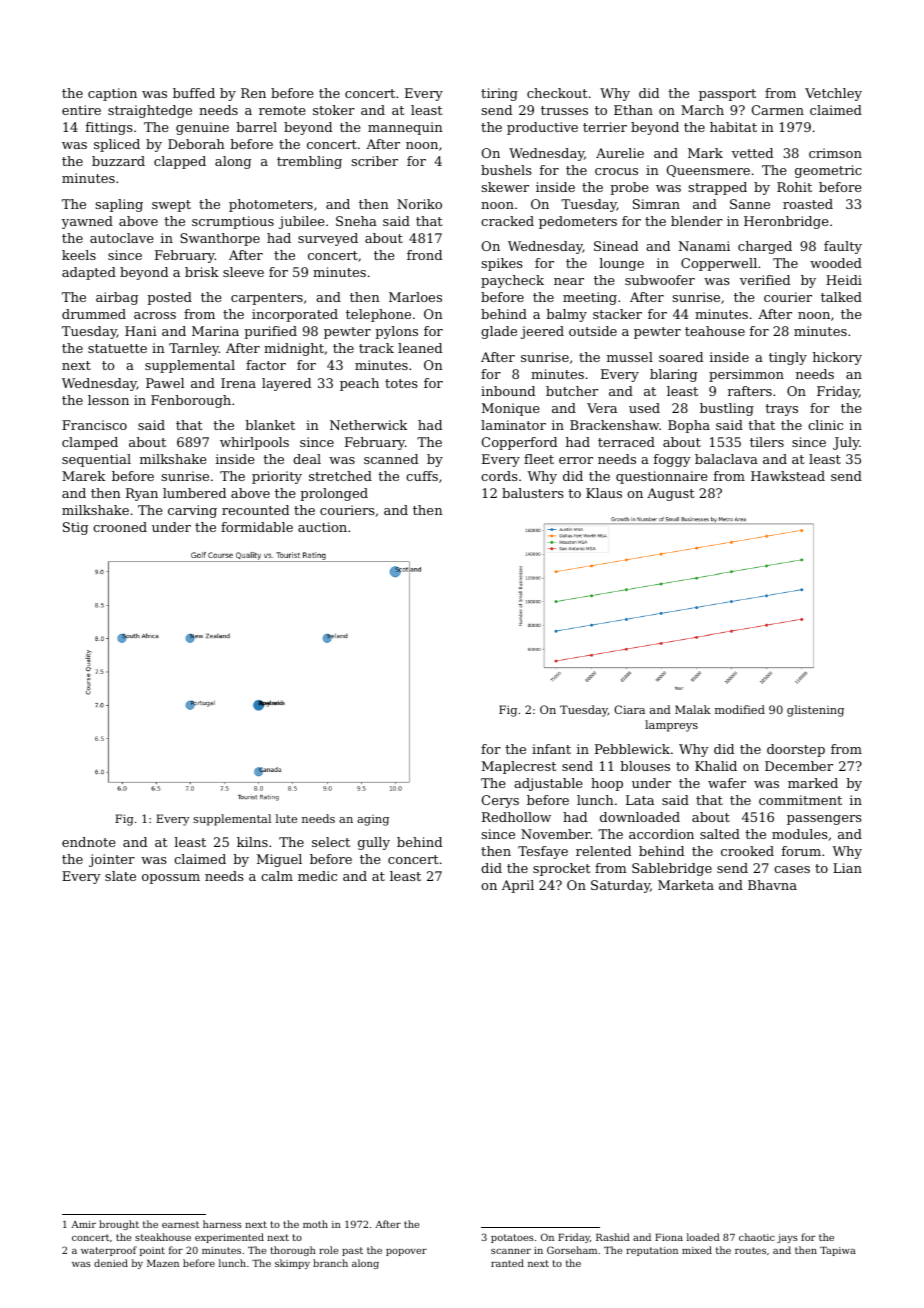  Describe the element at coordinates (192, 511) in the image. I see `carving` at that location.
